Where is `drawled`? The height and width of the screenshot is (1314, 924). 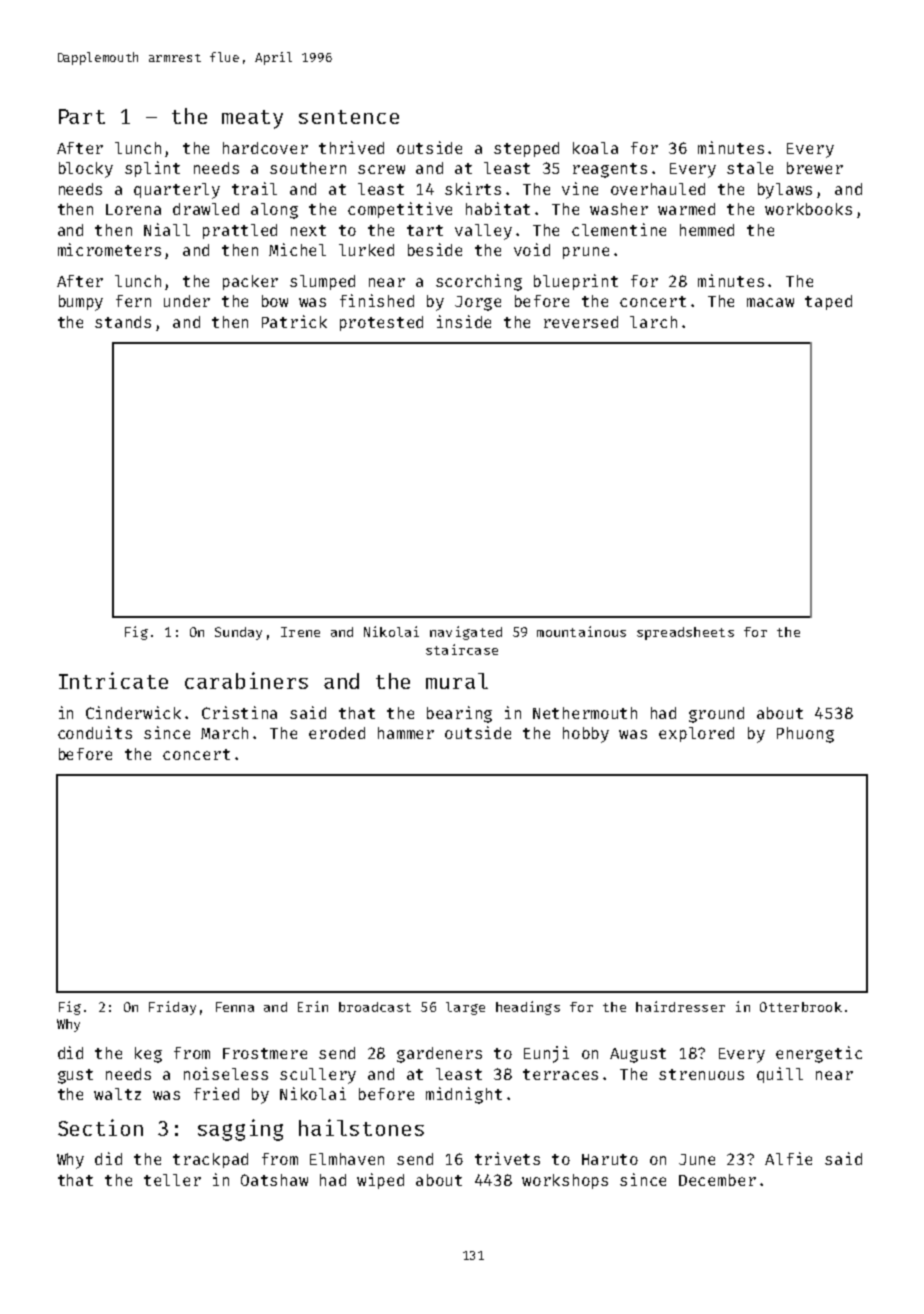
drawled is located at coordinates (206, 209).
